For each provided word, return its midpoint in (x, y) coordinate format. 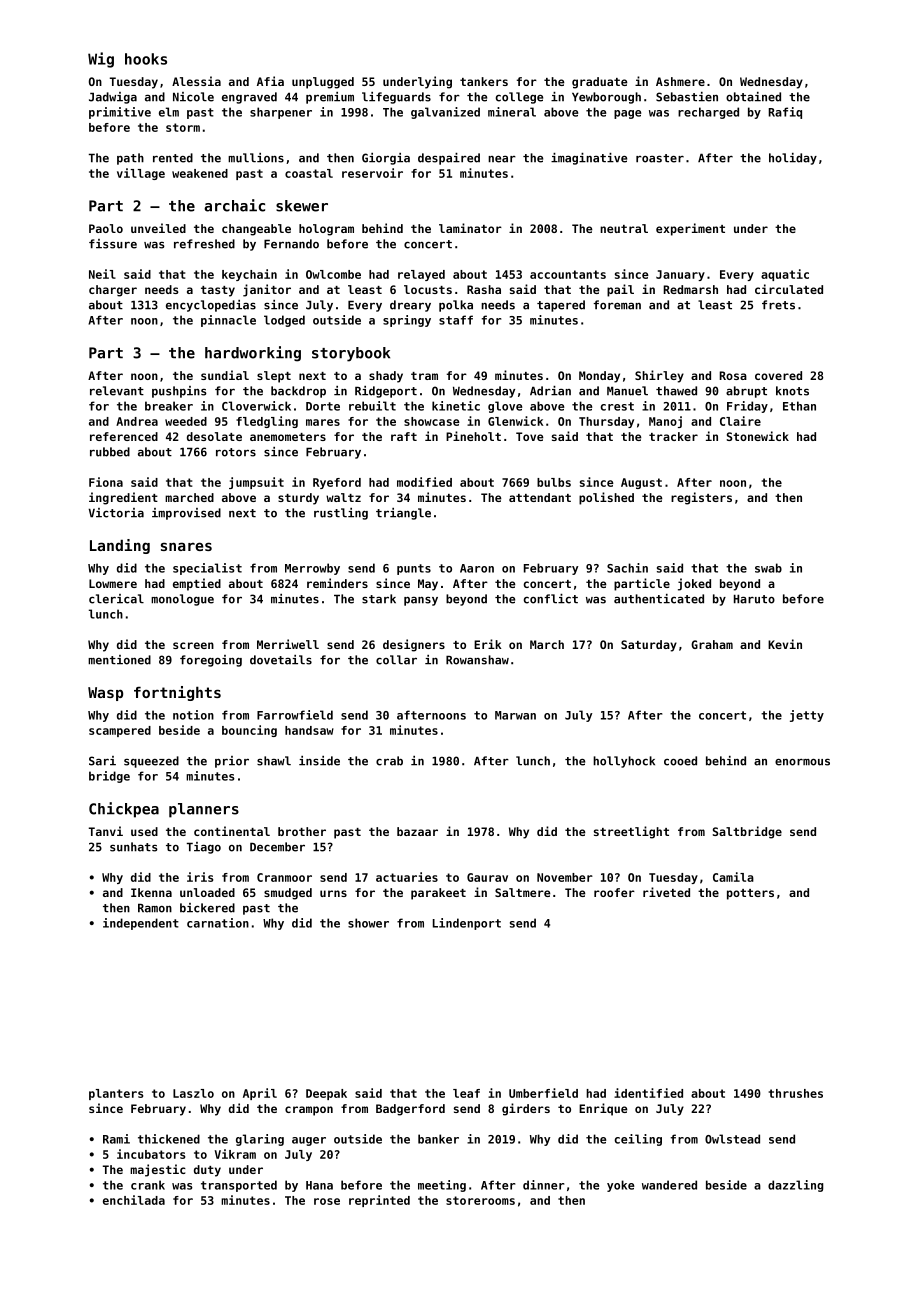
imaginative (589, 159)
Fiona (106, 482)
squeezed (151, 762)
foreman (617, 305)
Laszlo (193, 1093)
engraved (249, 98)
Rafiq (785, 113)
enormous (802, 762)
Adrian (550, 391)
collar (396, 660)
